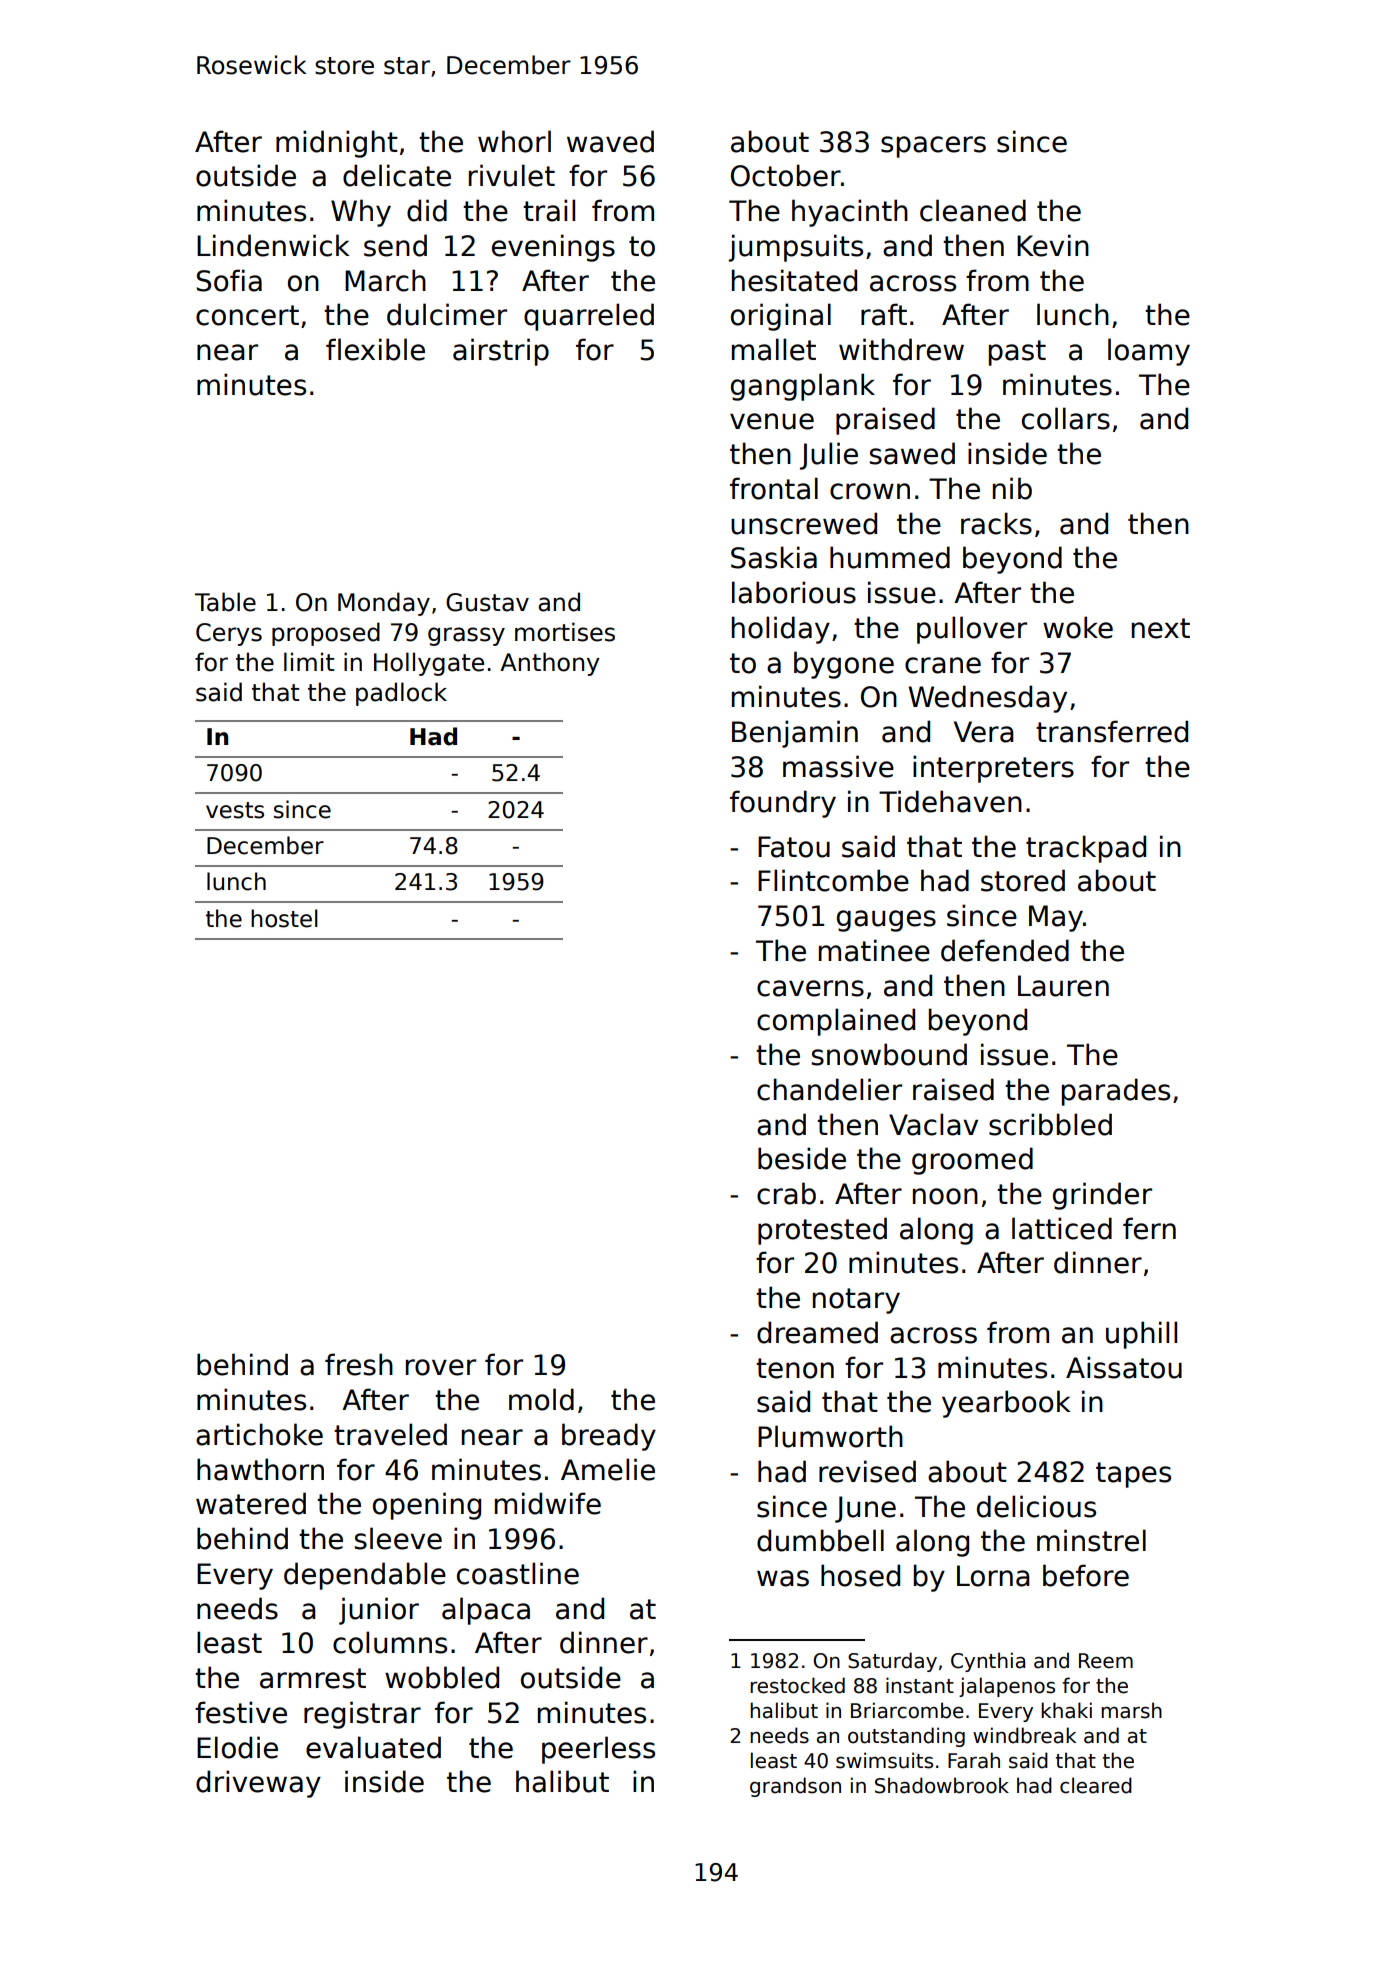 Image resolution: width=1386 pixels, height=1969 pixels. Describe the element at coordinates (337, 144) in the page. I see `midnight` at that location.
